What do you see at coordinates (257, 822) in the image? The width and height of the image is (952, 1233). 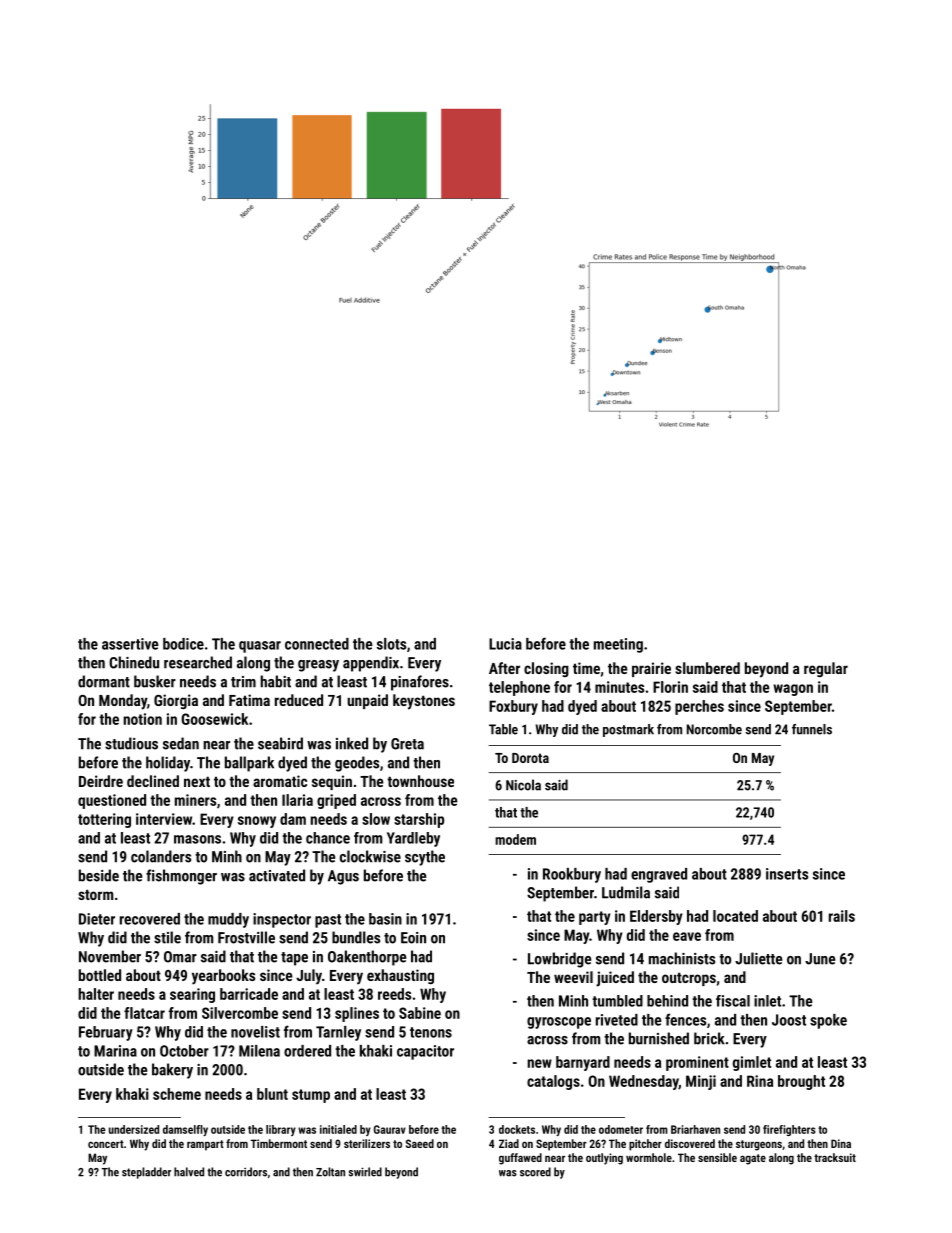 I see `snowy` at bounding box center [257, 822].
